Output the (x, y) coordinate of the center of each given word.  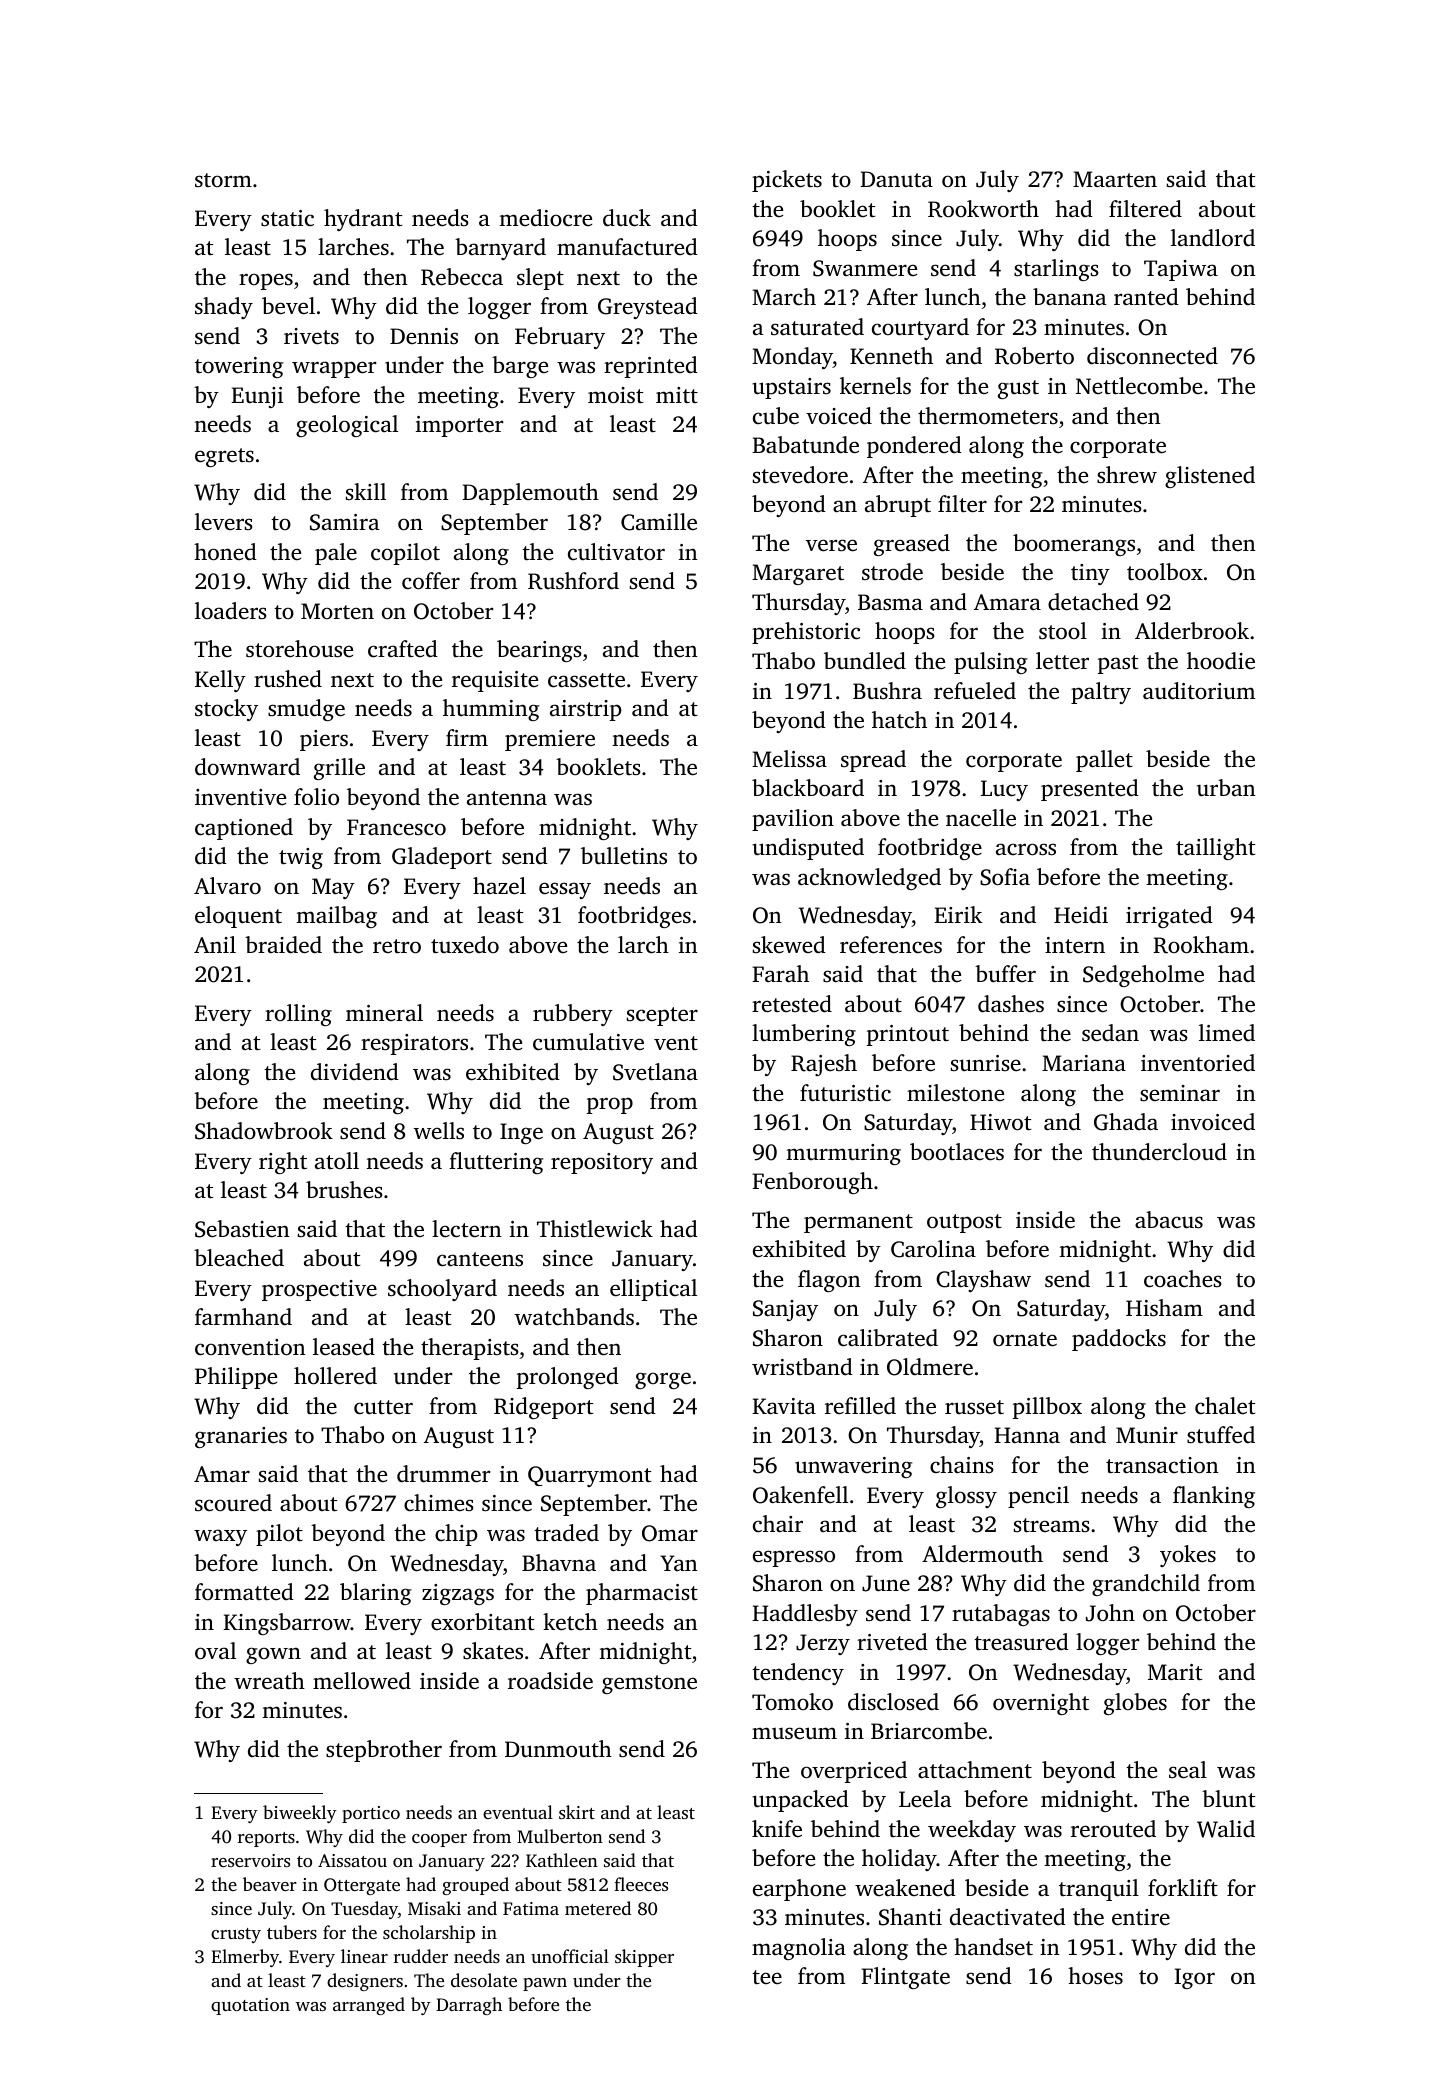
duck (627, 218)
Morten (337, 611)
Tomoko (792, 1702)
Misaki (434, 1908)
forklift (1183, 1888)
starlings (1056, 270)
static (287, 218)
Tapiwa (1181, 270)
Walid (1226, 1829)
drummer (443, 1474)
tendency (798, 1674)
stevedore (800, 475)
